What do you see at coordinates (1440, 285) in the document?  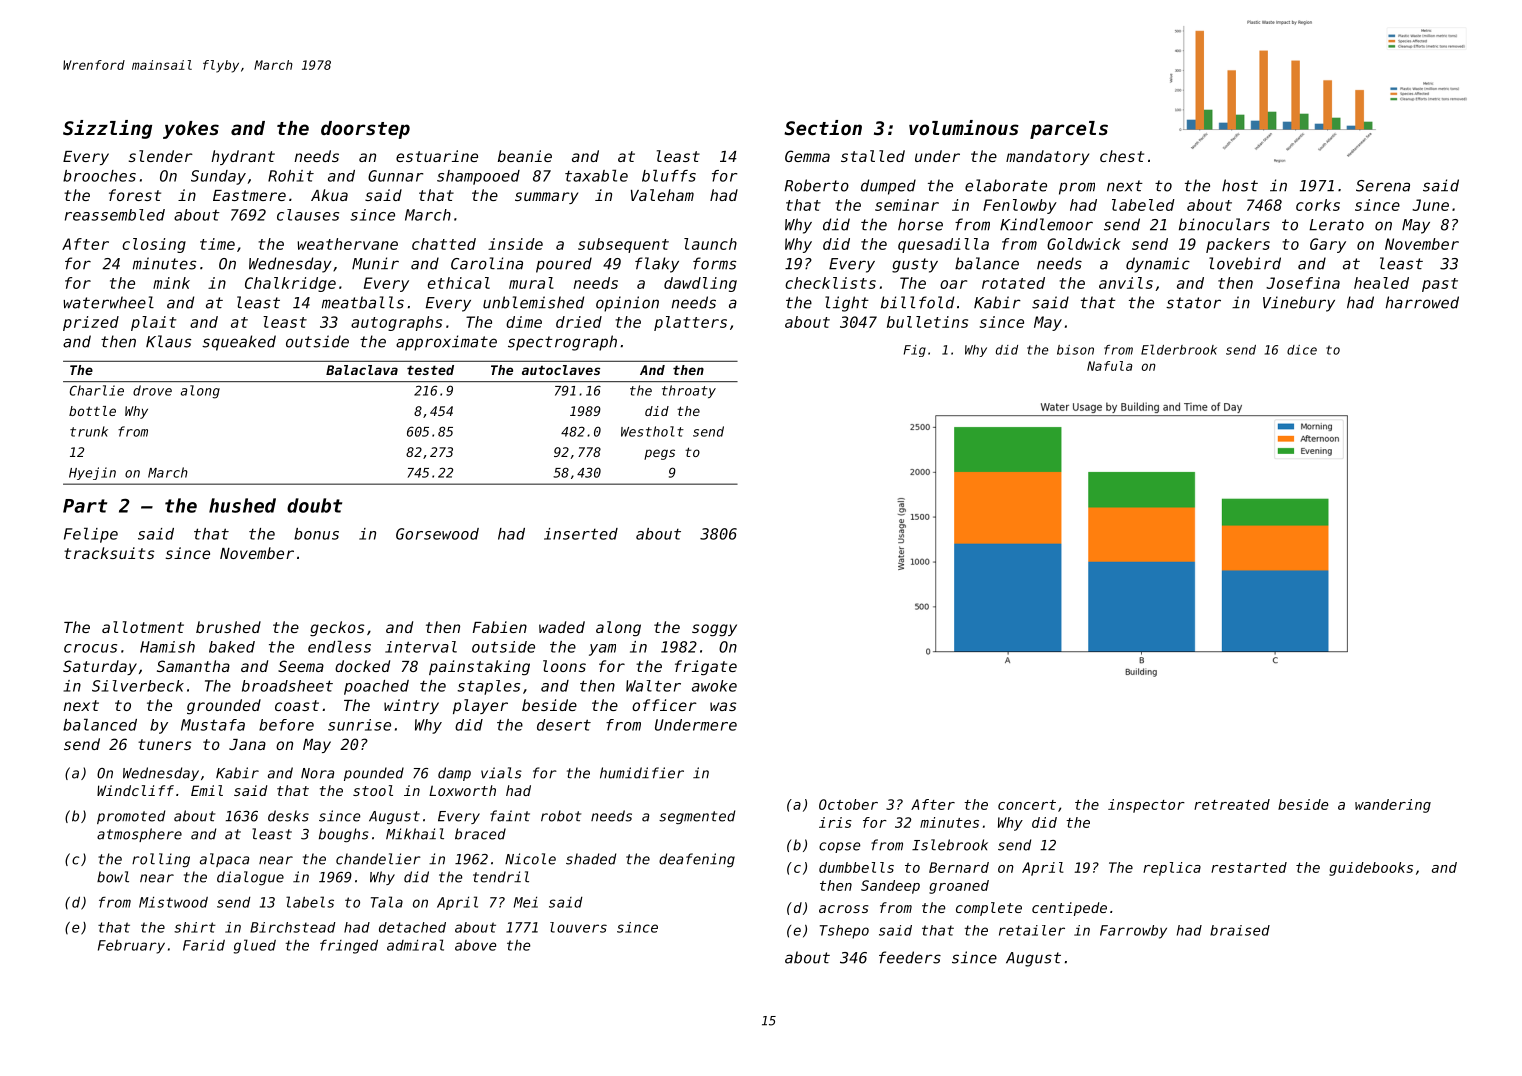 I see `past` at bounding box center [1440, 285].
